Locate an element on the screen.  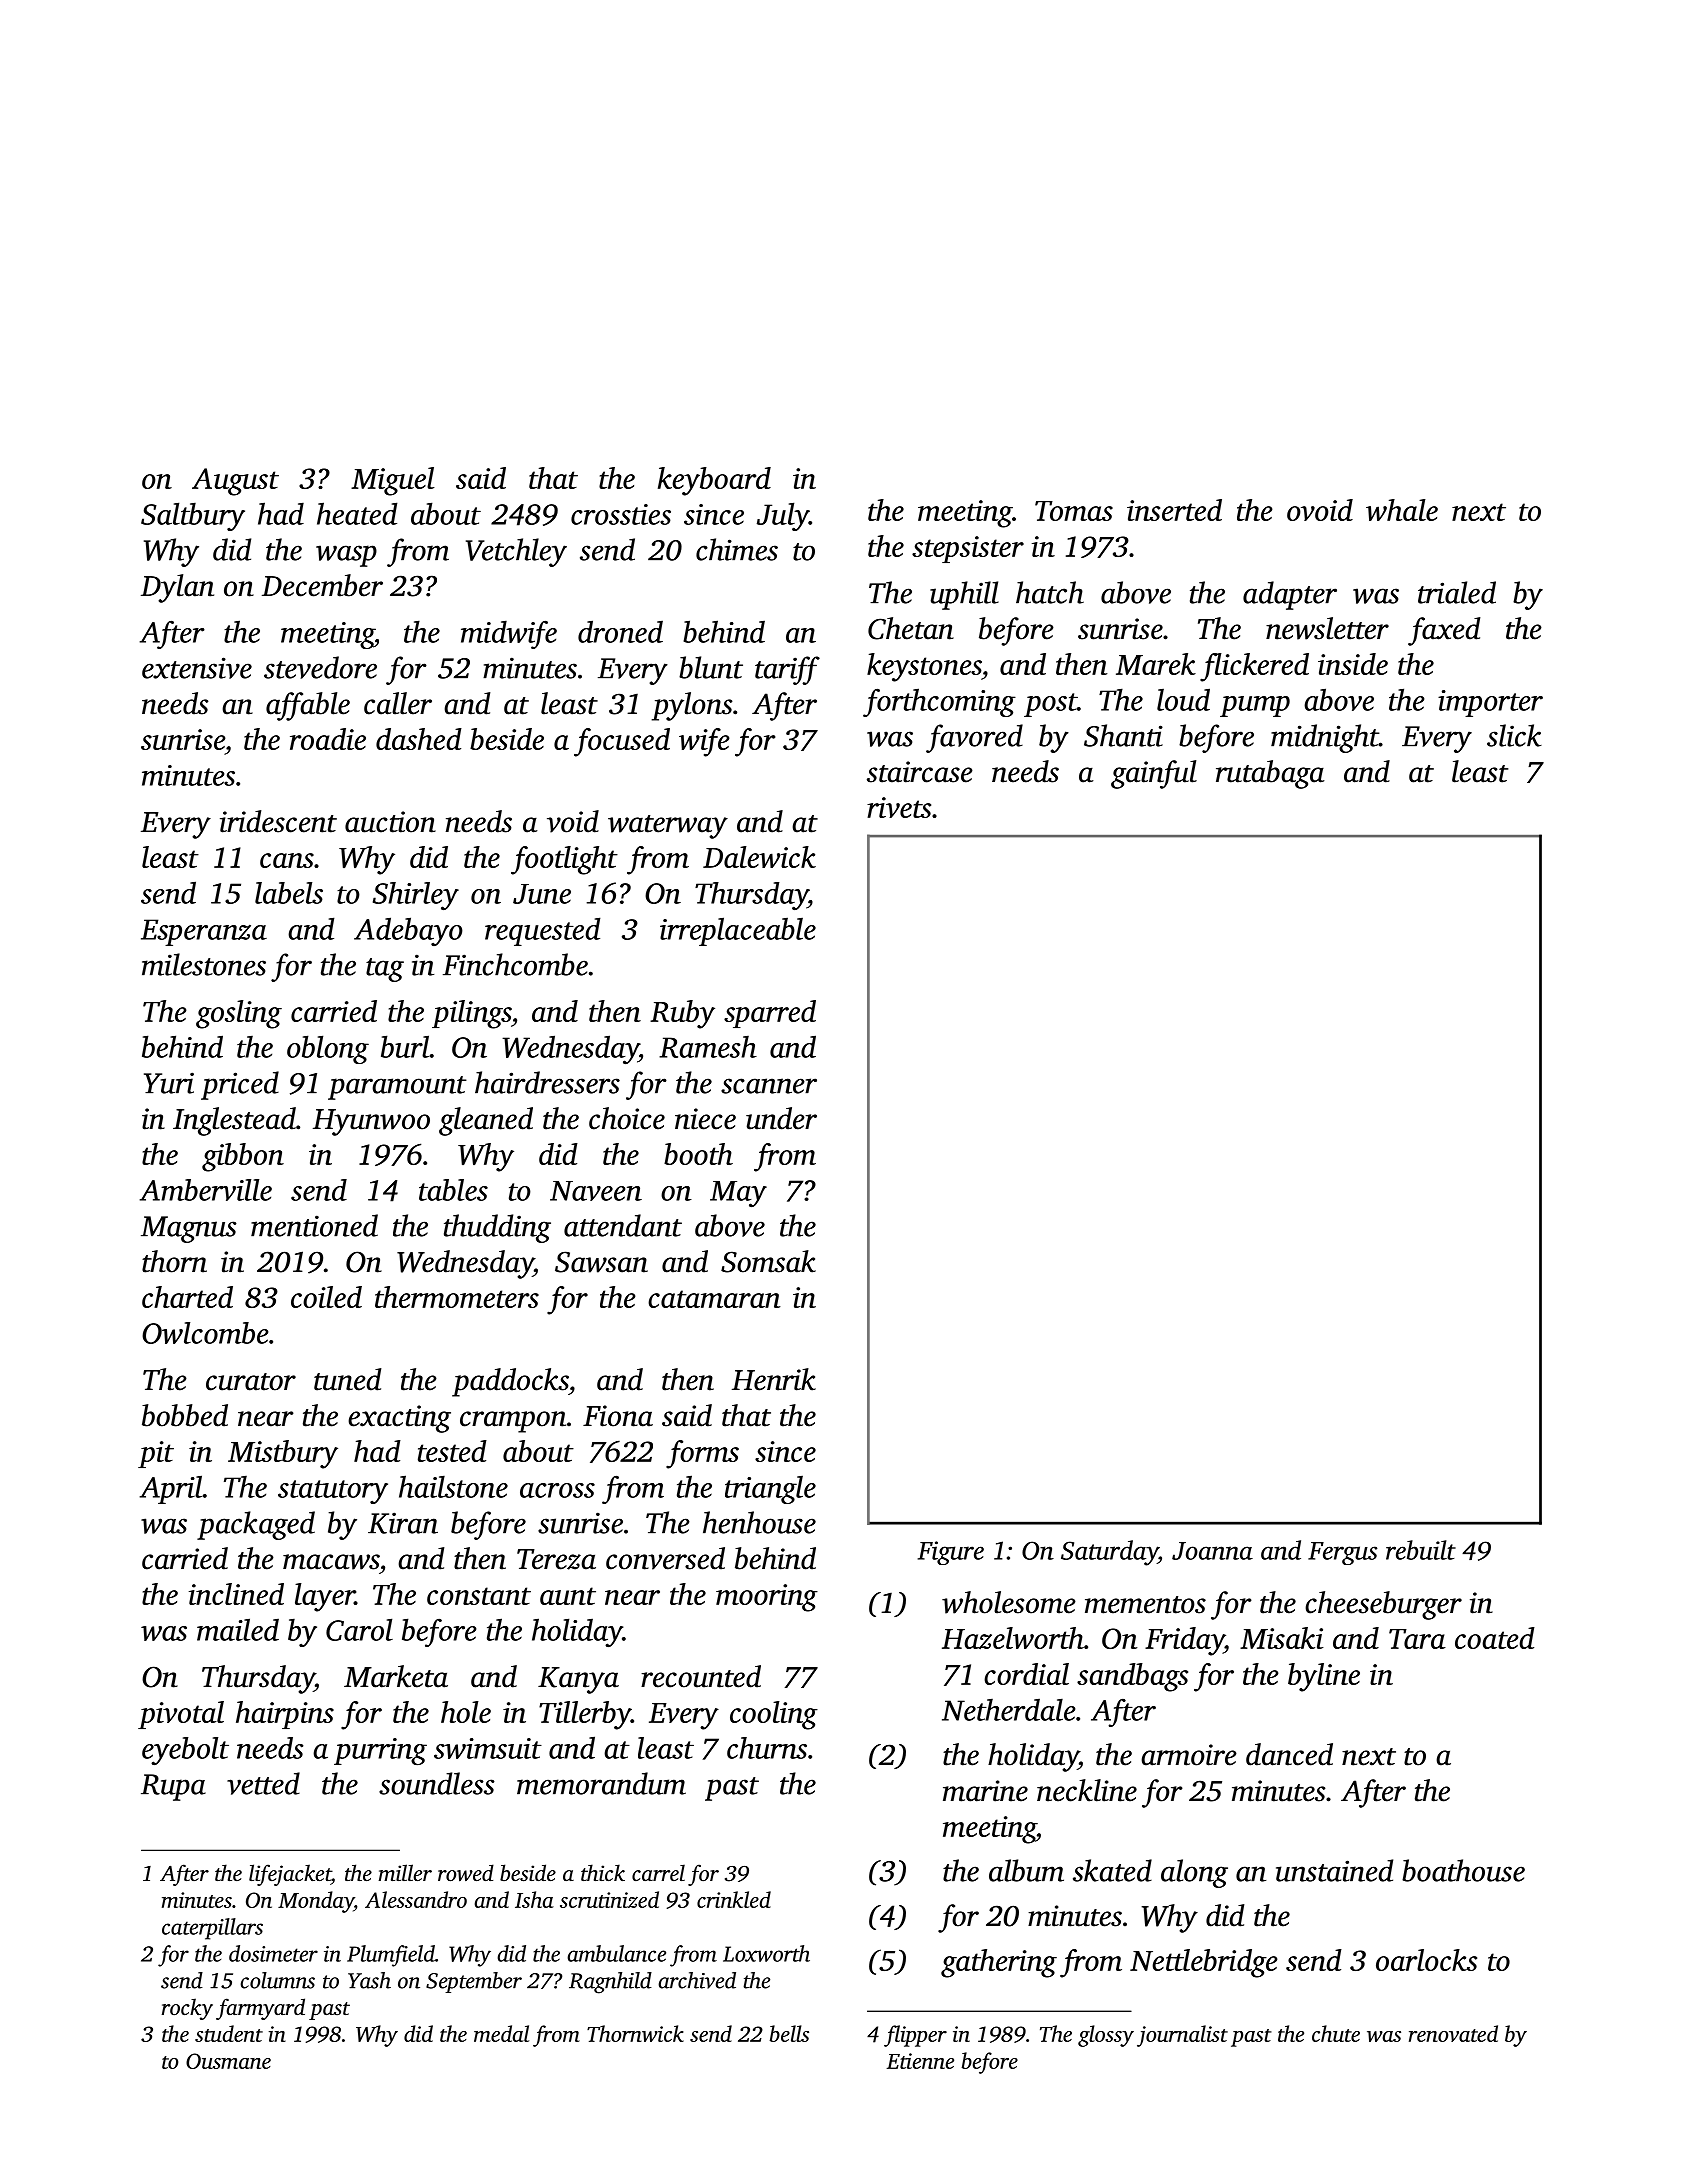
choice is located at coordinates (627, 1118).
